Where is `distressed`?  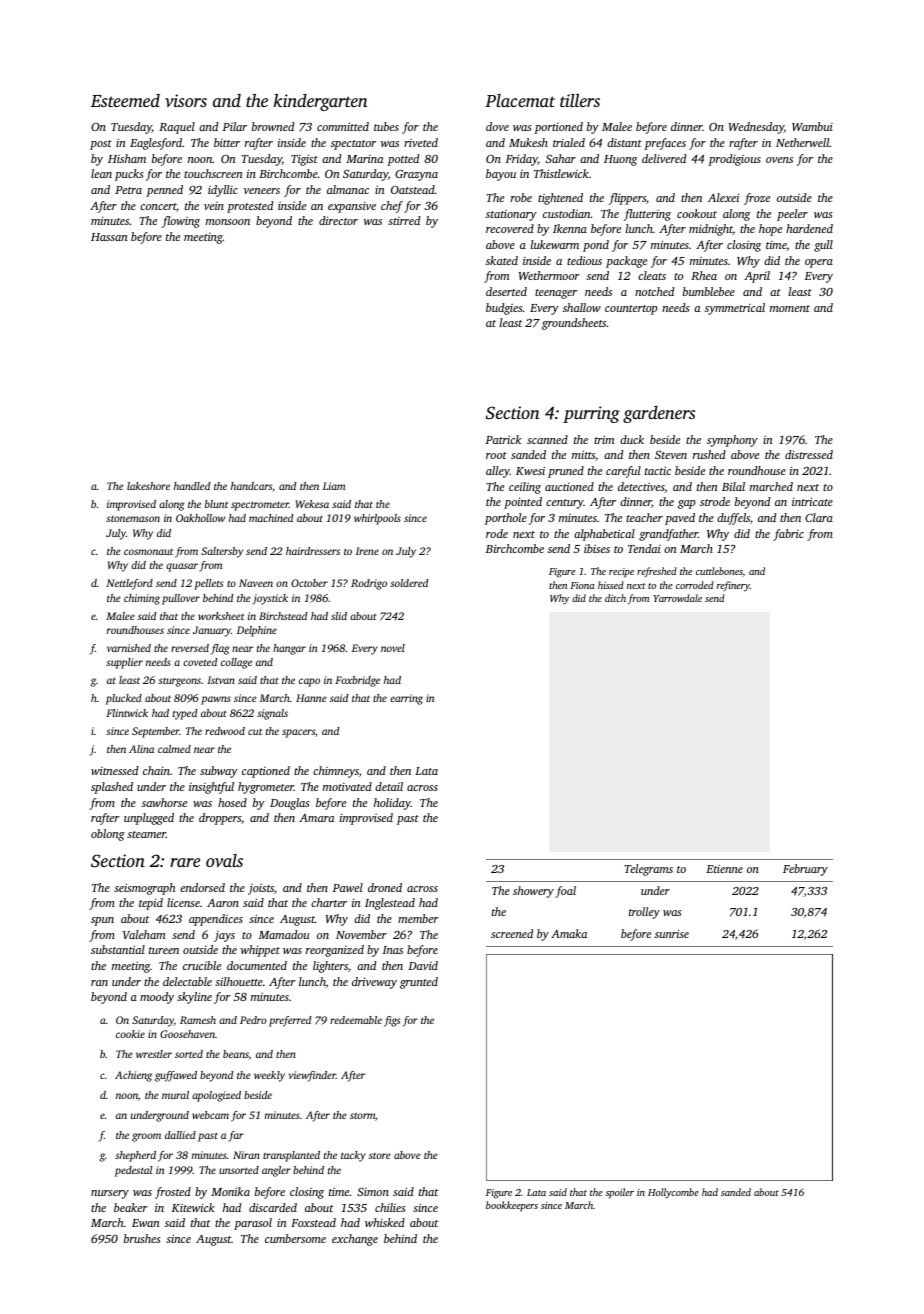
distressed is located at coordinates (809, 454).
